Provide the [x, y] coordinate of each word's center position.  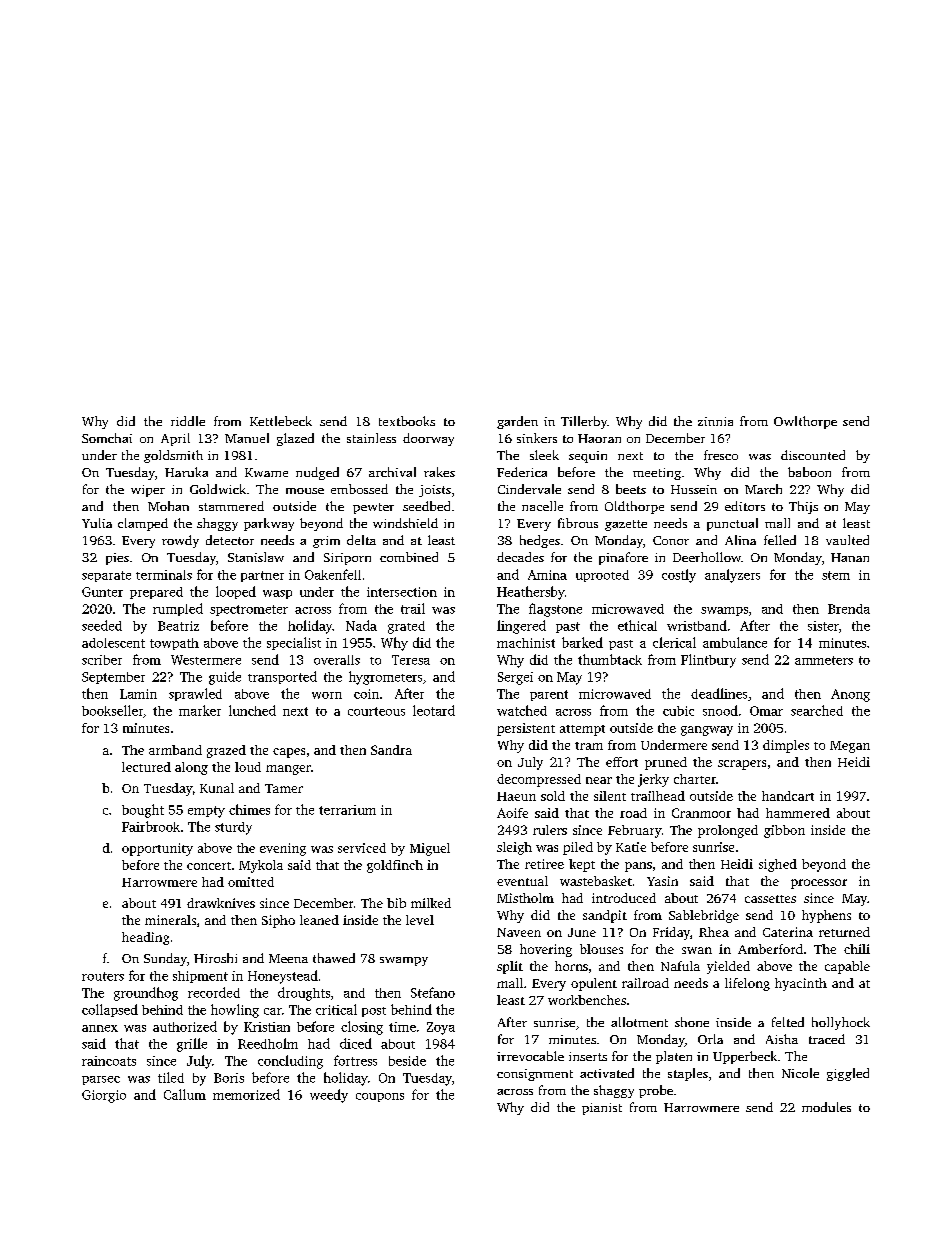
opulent [594, 984]
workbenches [587, 1000]
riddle [188, 421]
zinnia [715, 421]
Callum [185, 1094]
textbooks [407, 421]
